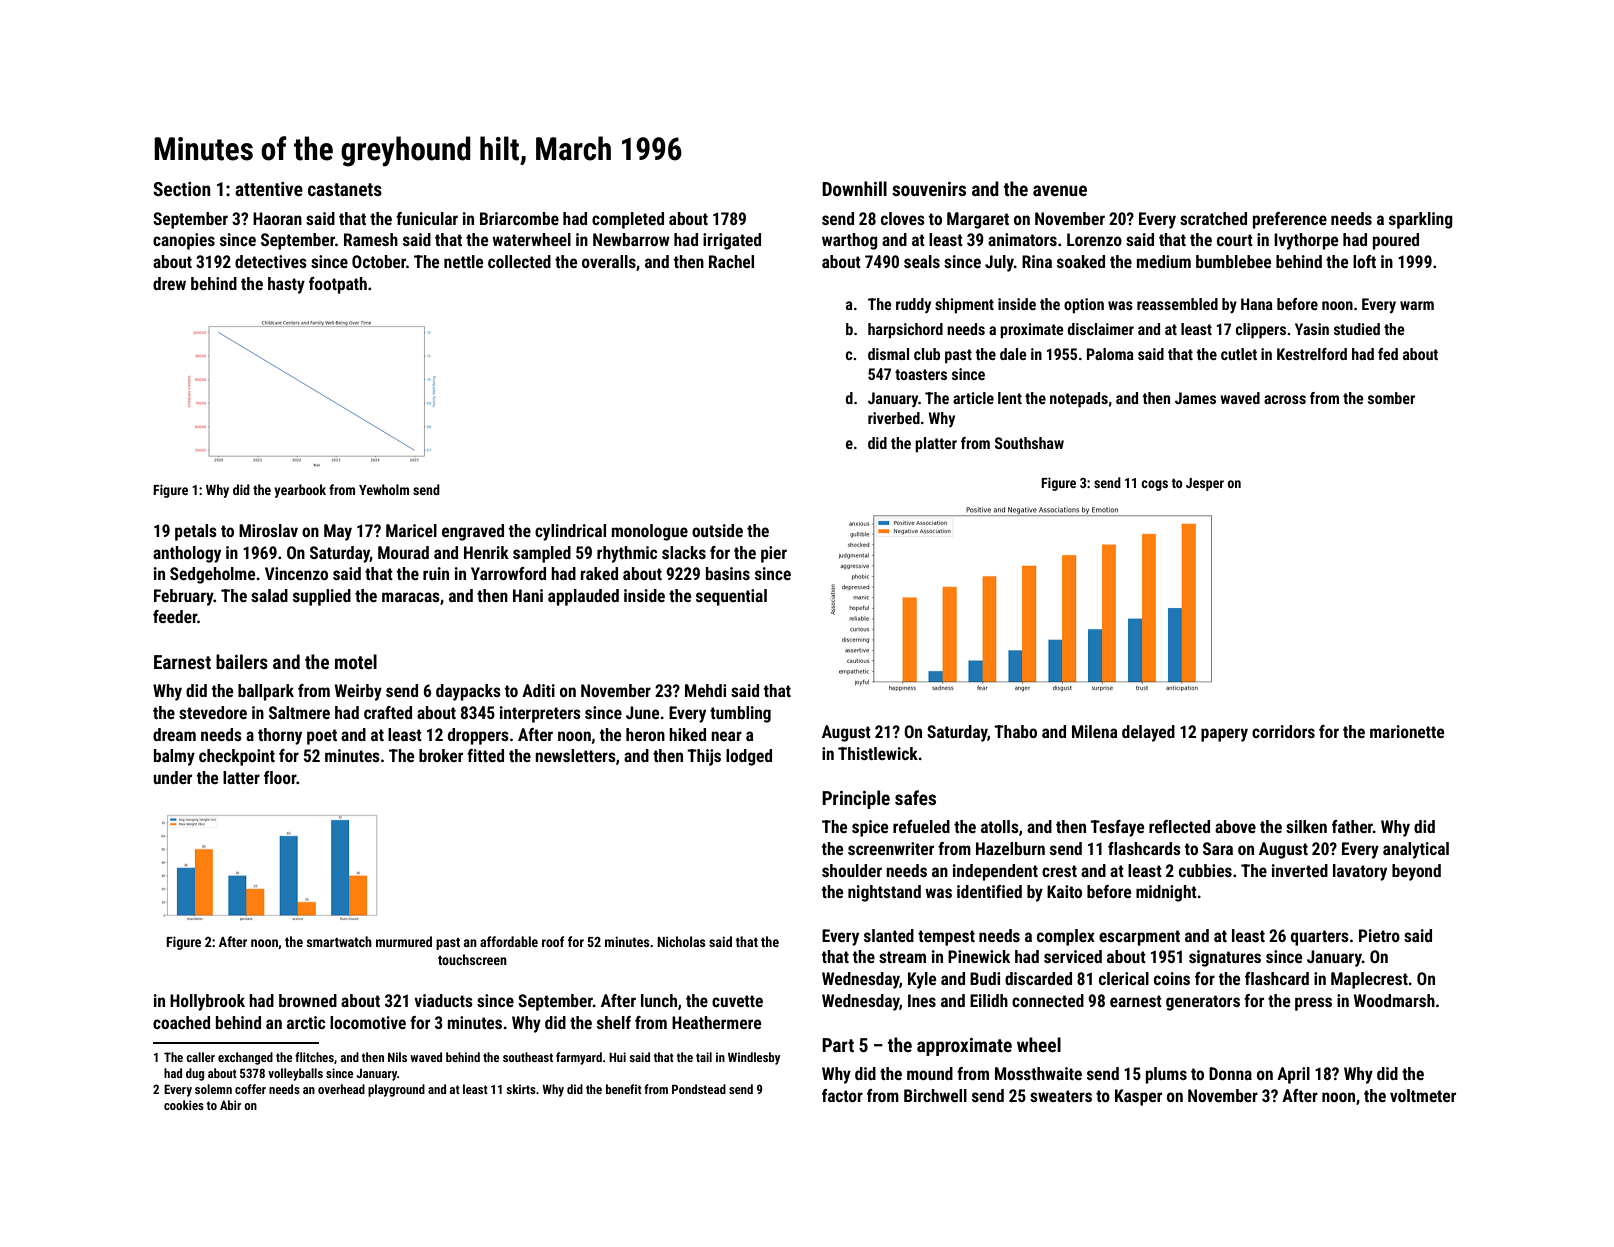 The height and width of the screenshot is (1247, 1614). I want to click on Rachel, so click(731, 261).
